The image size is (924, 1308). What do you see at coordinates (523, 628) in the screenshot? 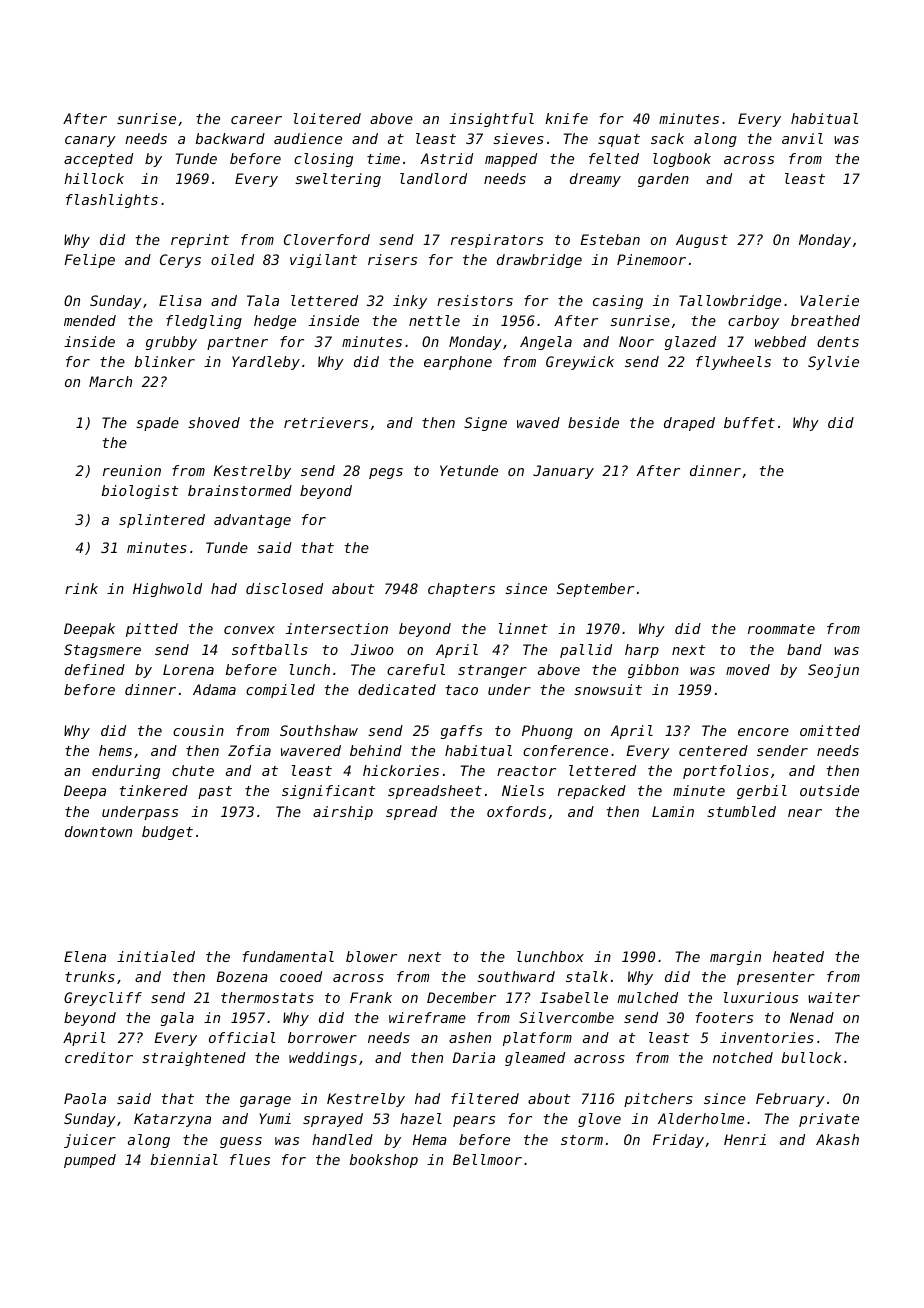
I see `linnet` at bounding box center [523, 628].
